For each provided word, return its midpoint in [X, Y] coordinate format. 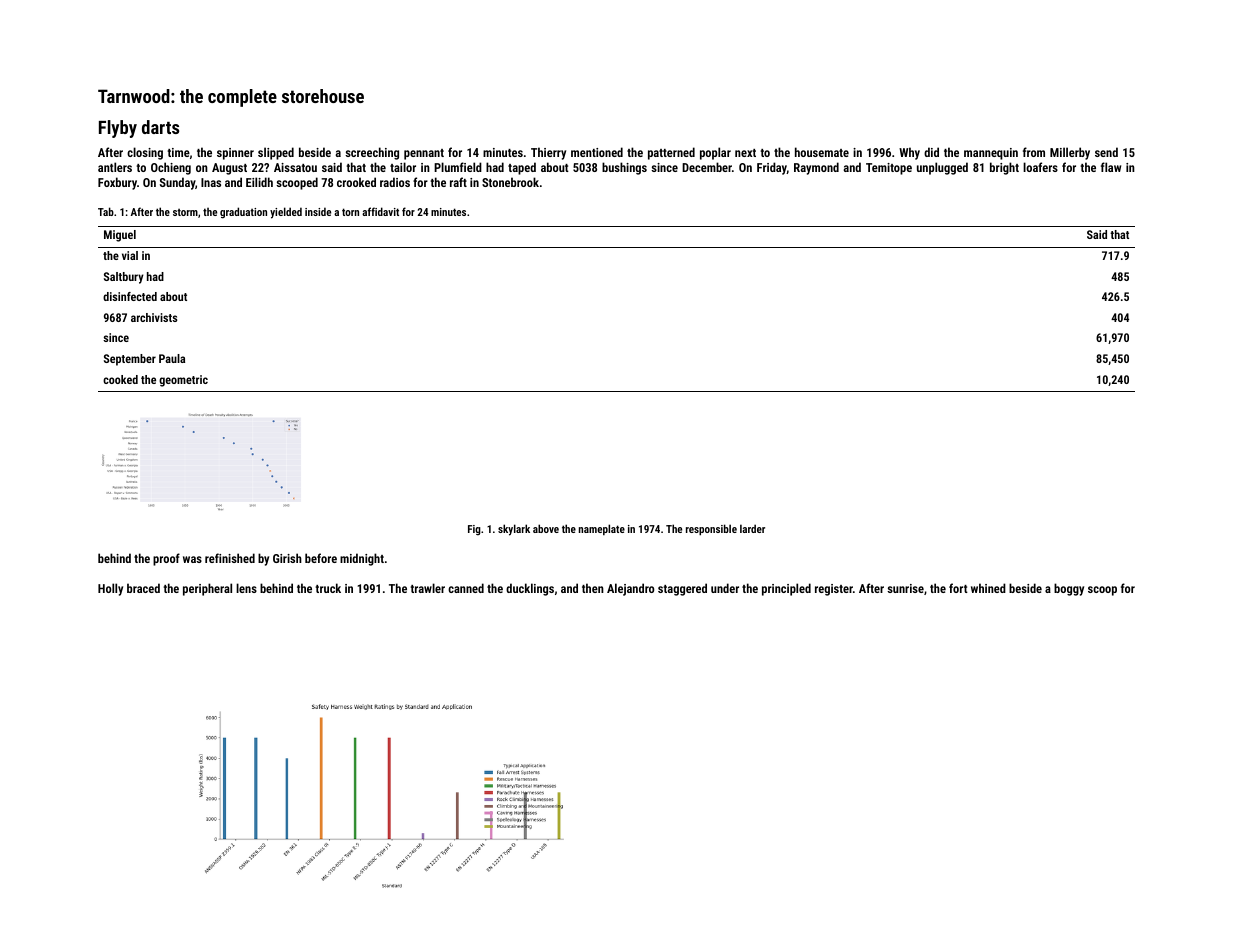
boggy [1069, 589]
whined [988, 588]
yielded [286, 213]
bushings [624, 168]
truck [328, 588]
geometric [183, 381]
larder [752, 528]
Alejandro [630, 589]
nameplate [602, 529]
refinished [230, 558]
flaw [1111, 167]
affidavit [380, 211]
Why [909, 153]
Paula [172, 358]
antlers [115, 167]
